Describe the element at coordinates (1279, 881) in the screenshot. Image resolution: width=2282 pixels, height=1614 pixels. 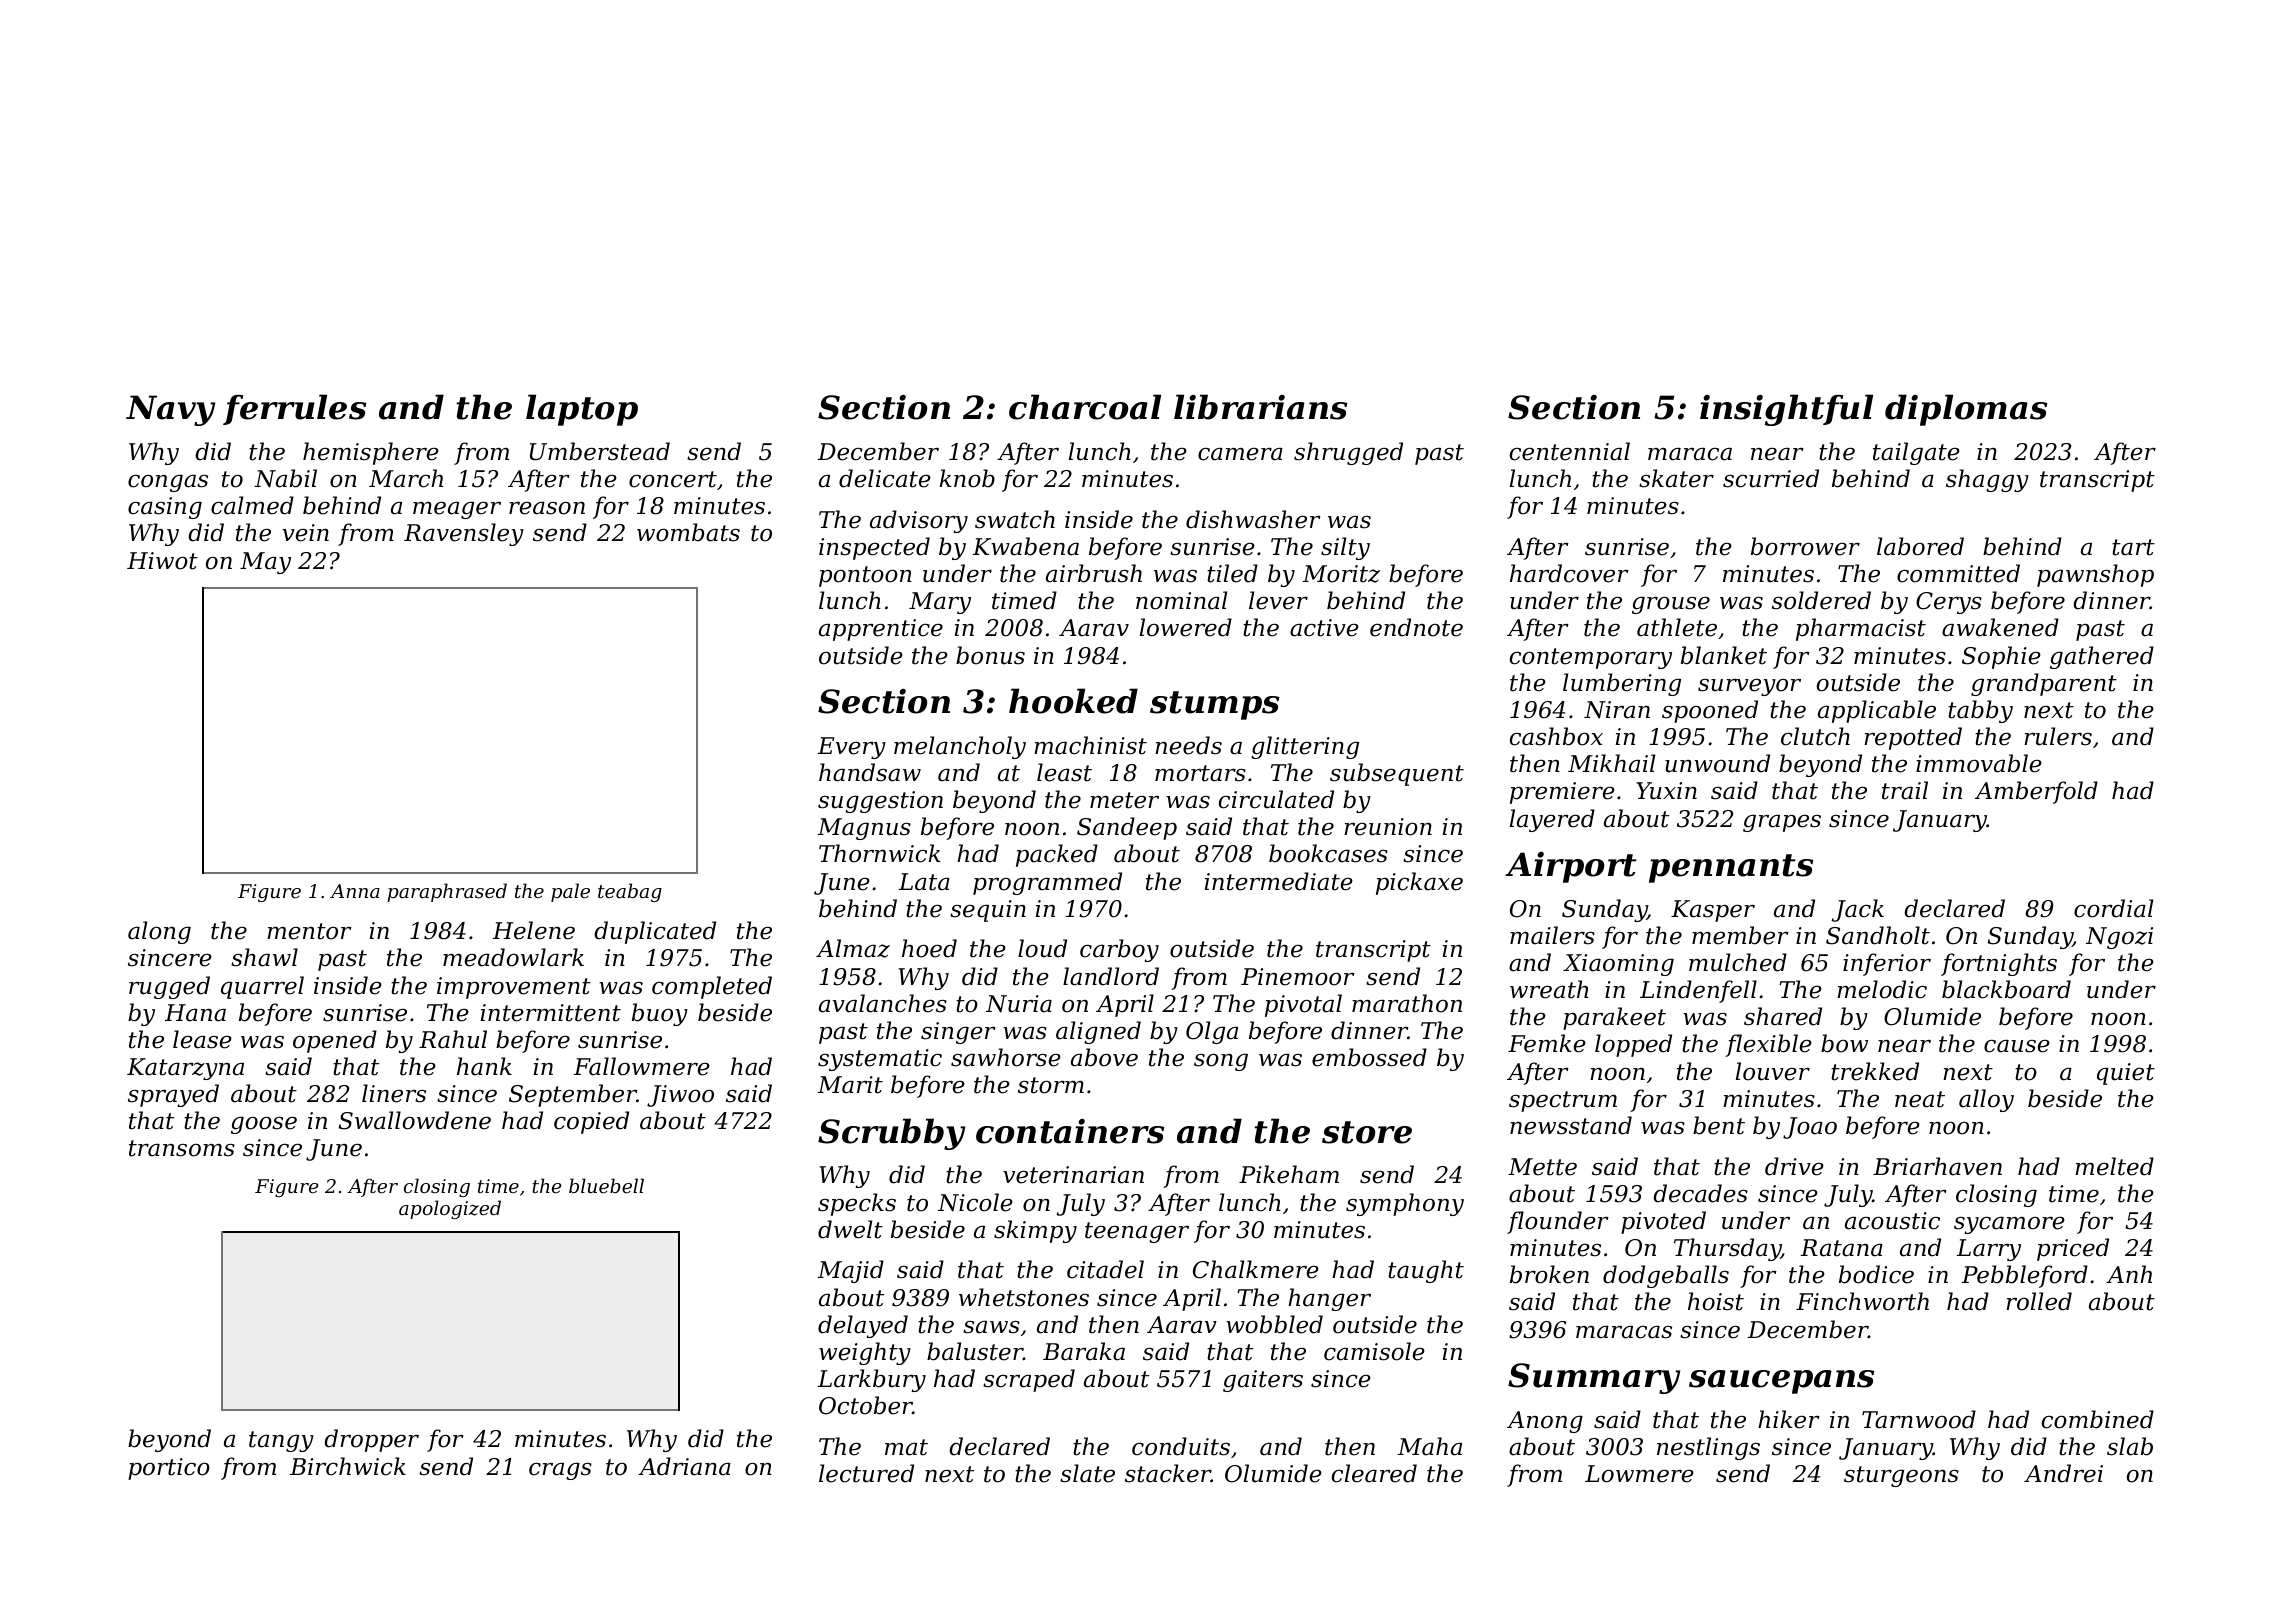
I see `intermediate` at that location.
